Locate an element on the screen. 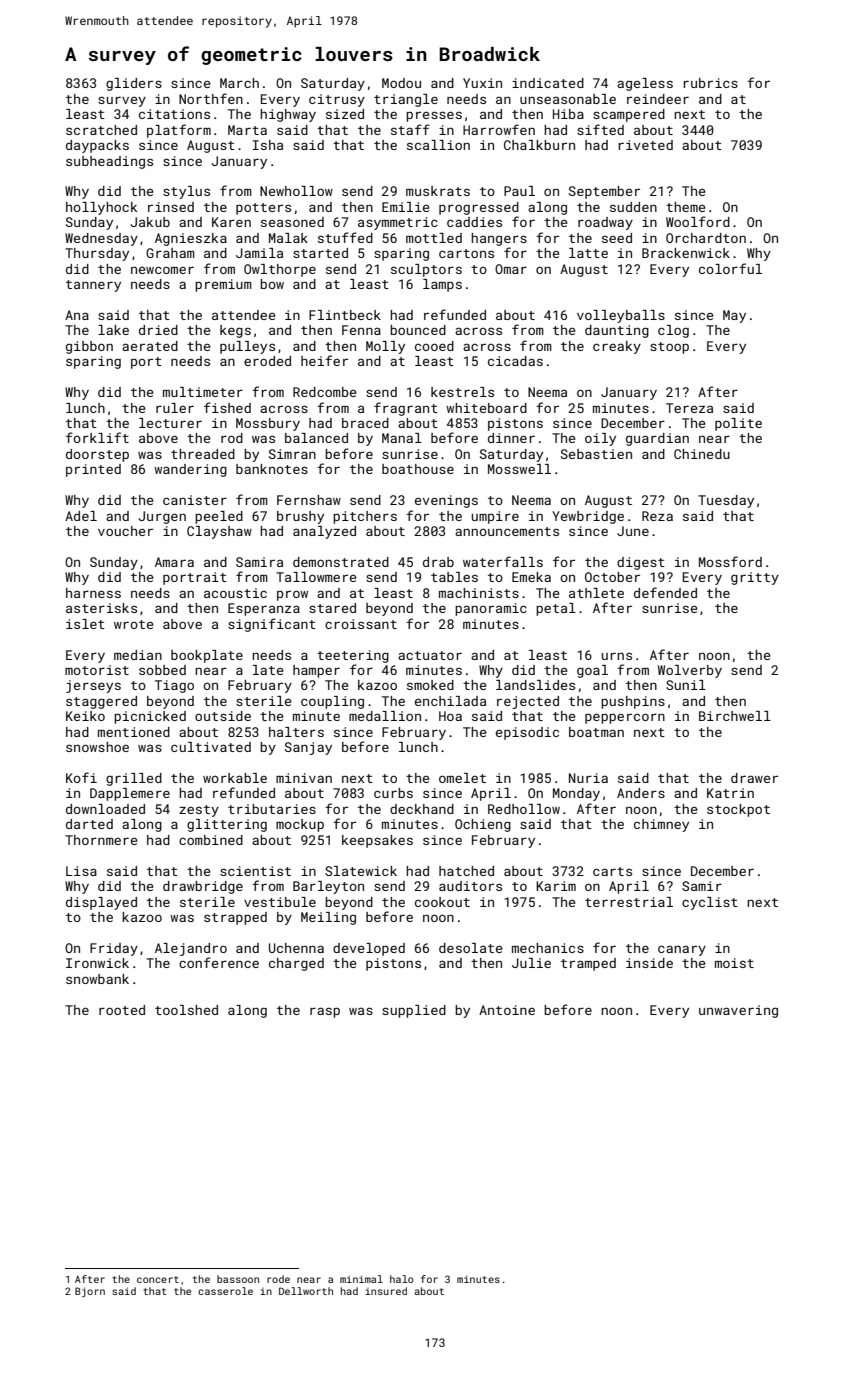 The width and height of the screenshot is (849, 1400). Bjorn is located at coordinates (90, 1292).
